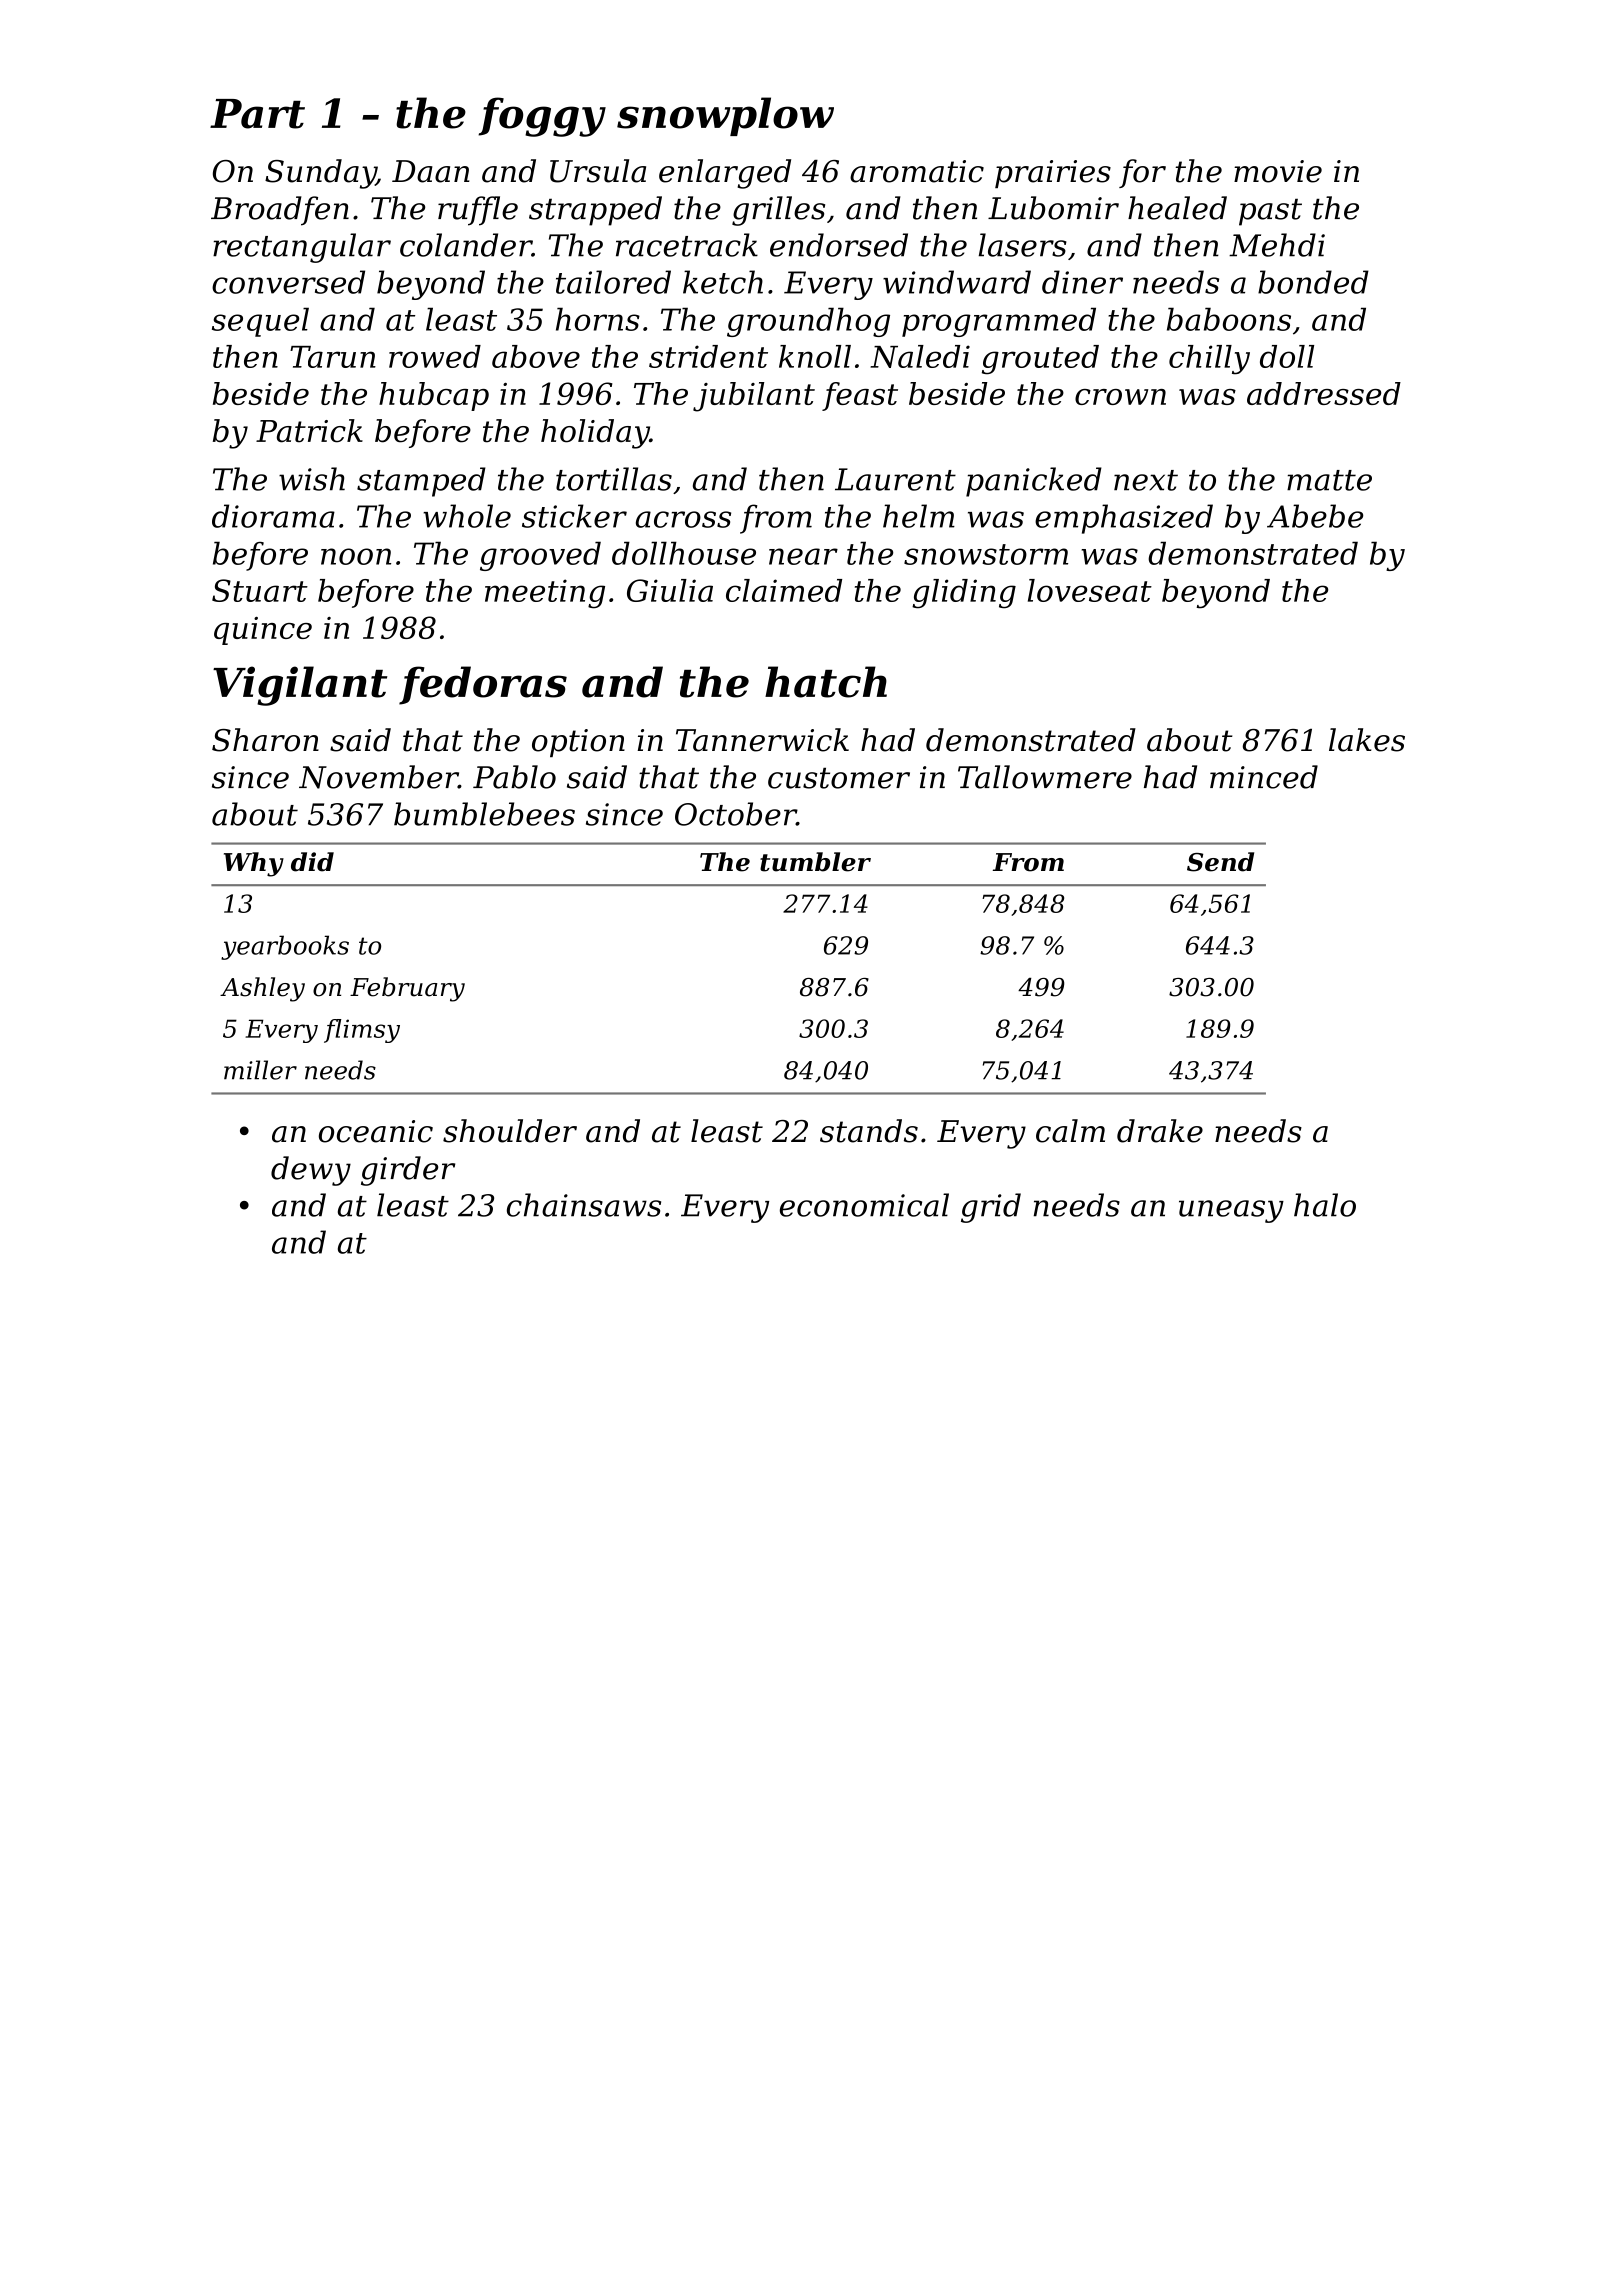 The height and width of the image is (2292, 1620). What do you see at coordinates (1278, 171) in the image?
I see `movie` at bounding box center [1278, 171].
